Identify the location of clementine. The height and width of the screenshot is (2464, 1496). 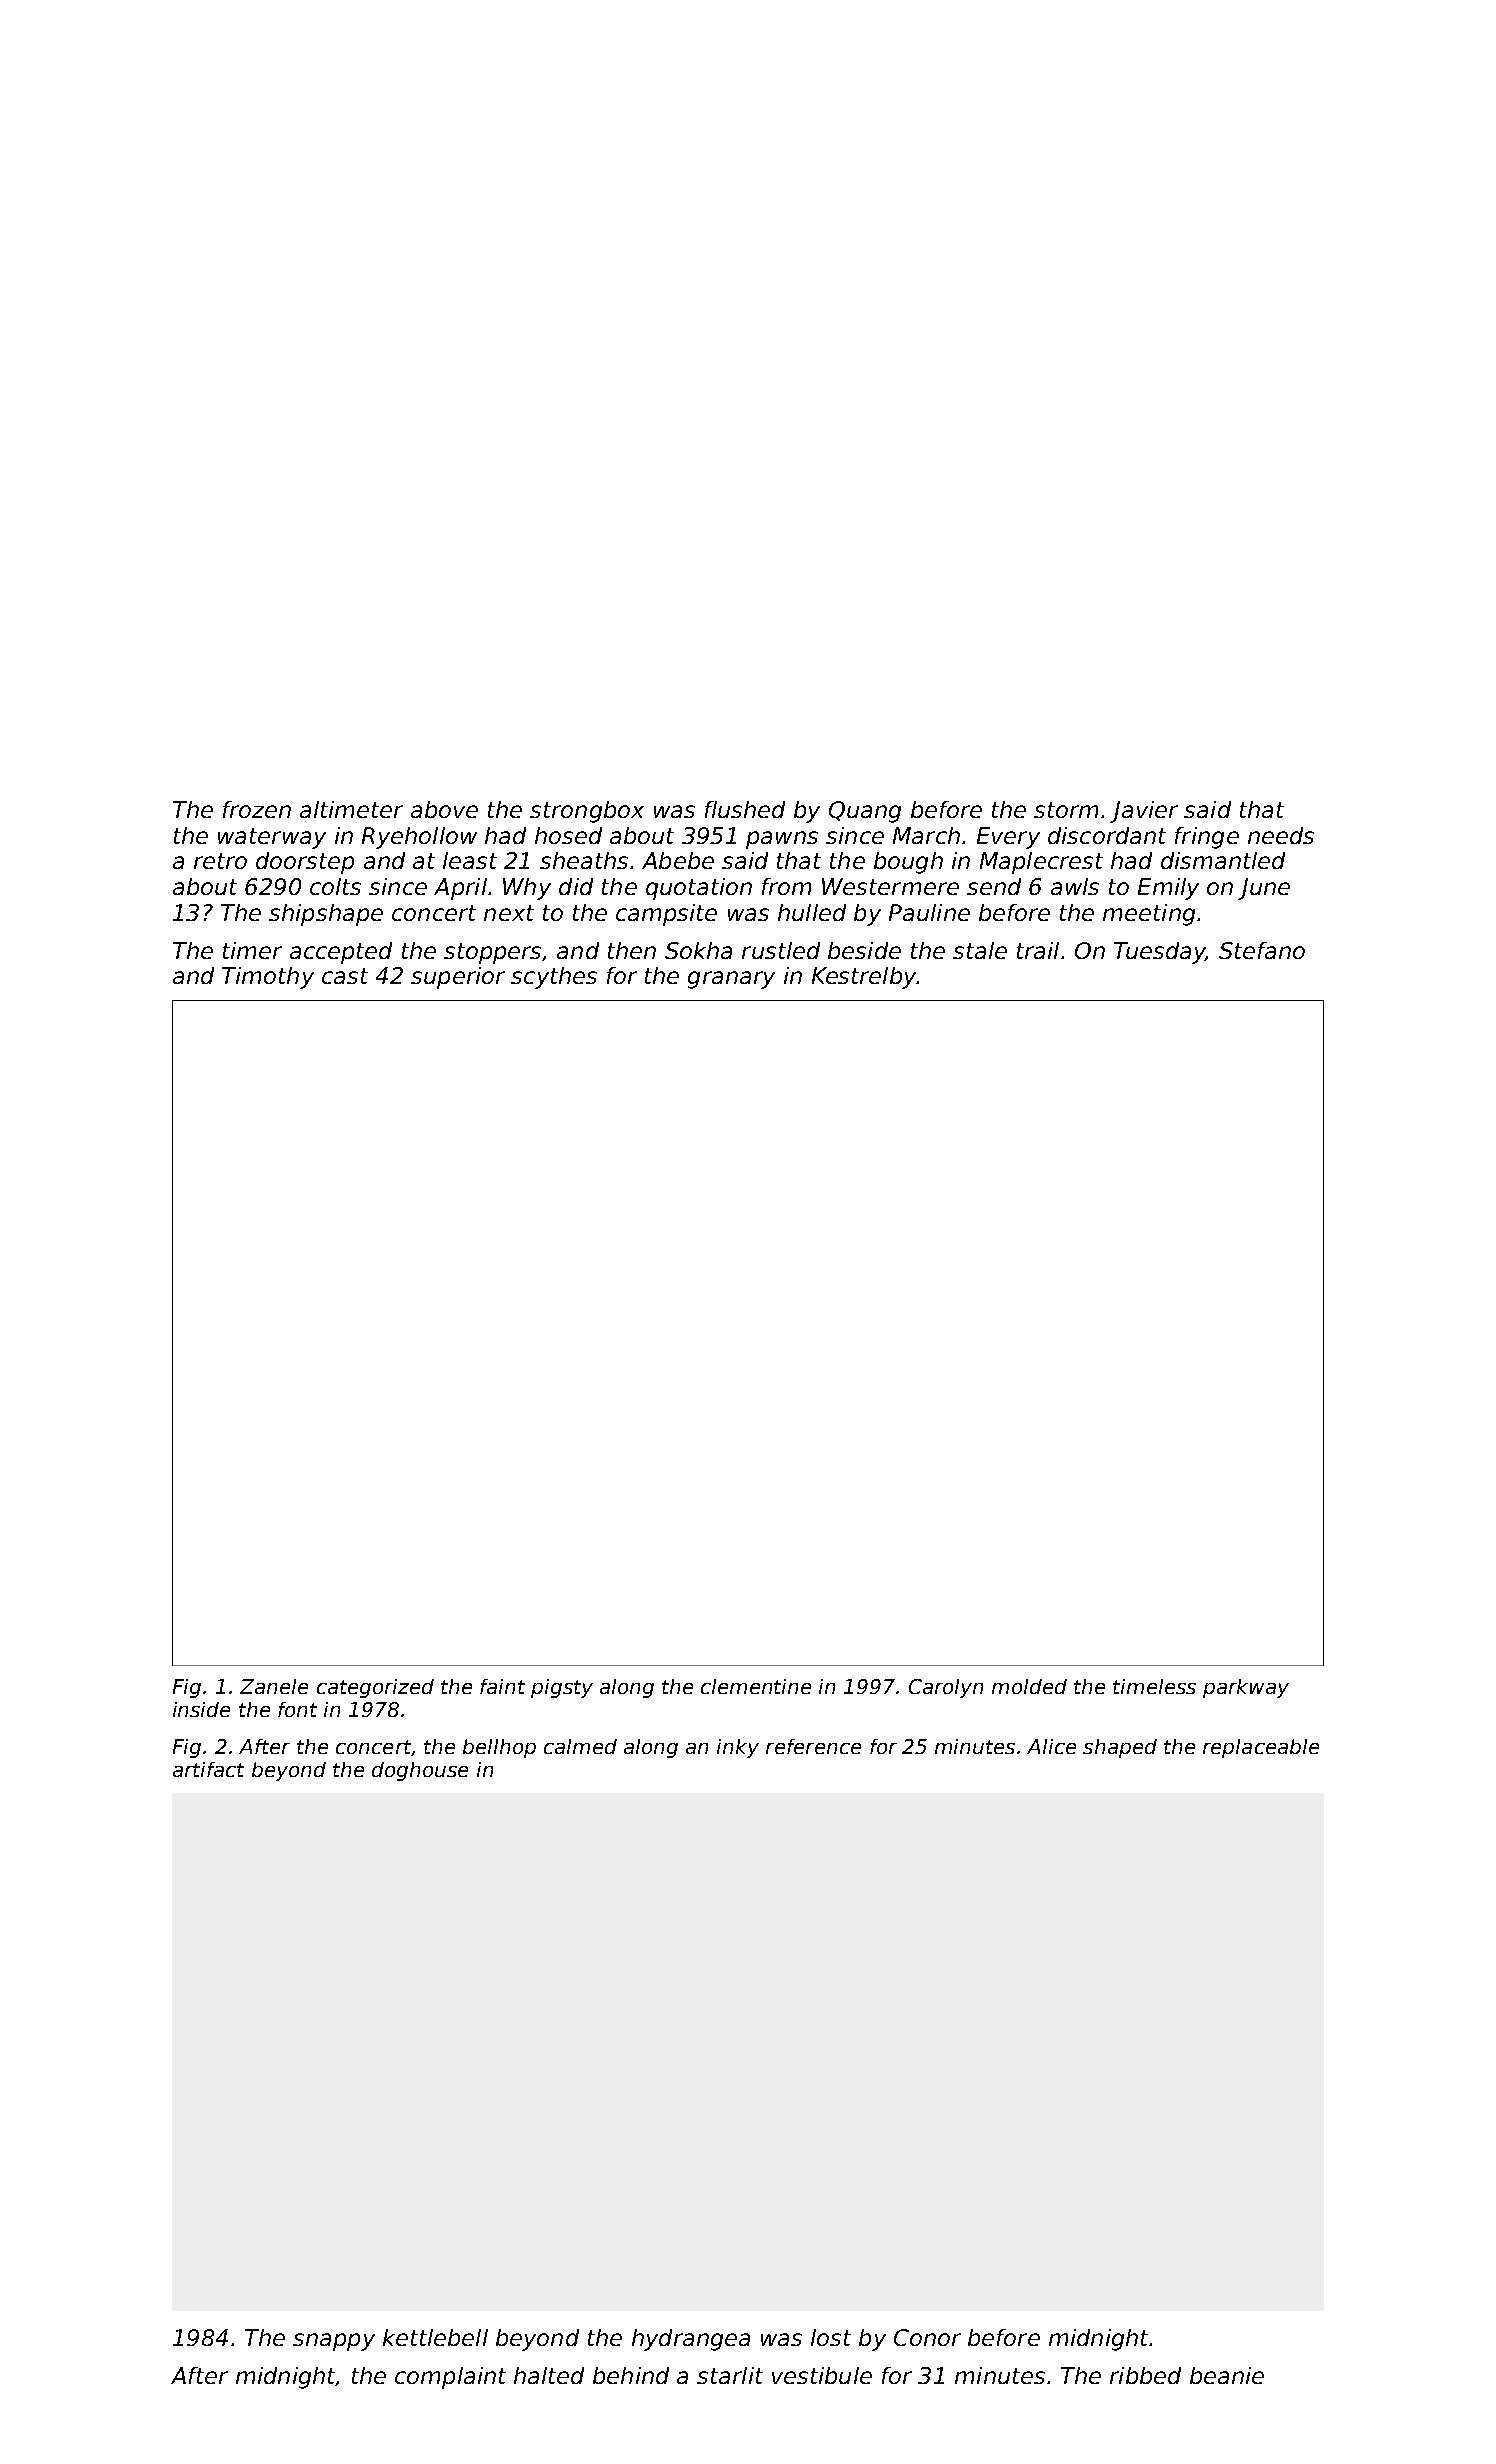
(756, 1686).
